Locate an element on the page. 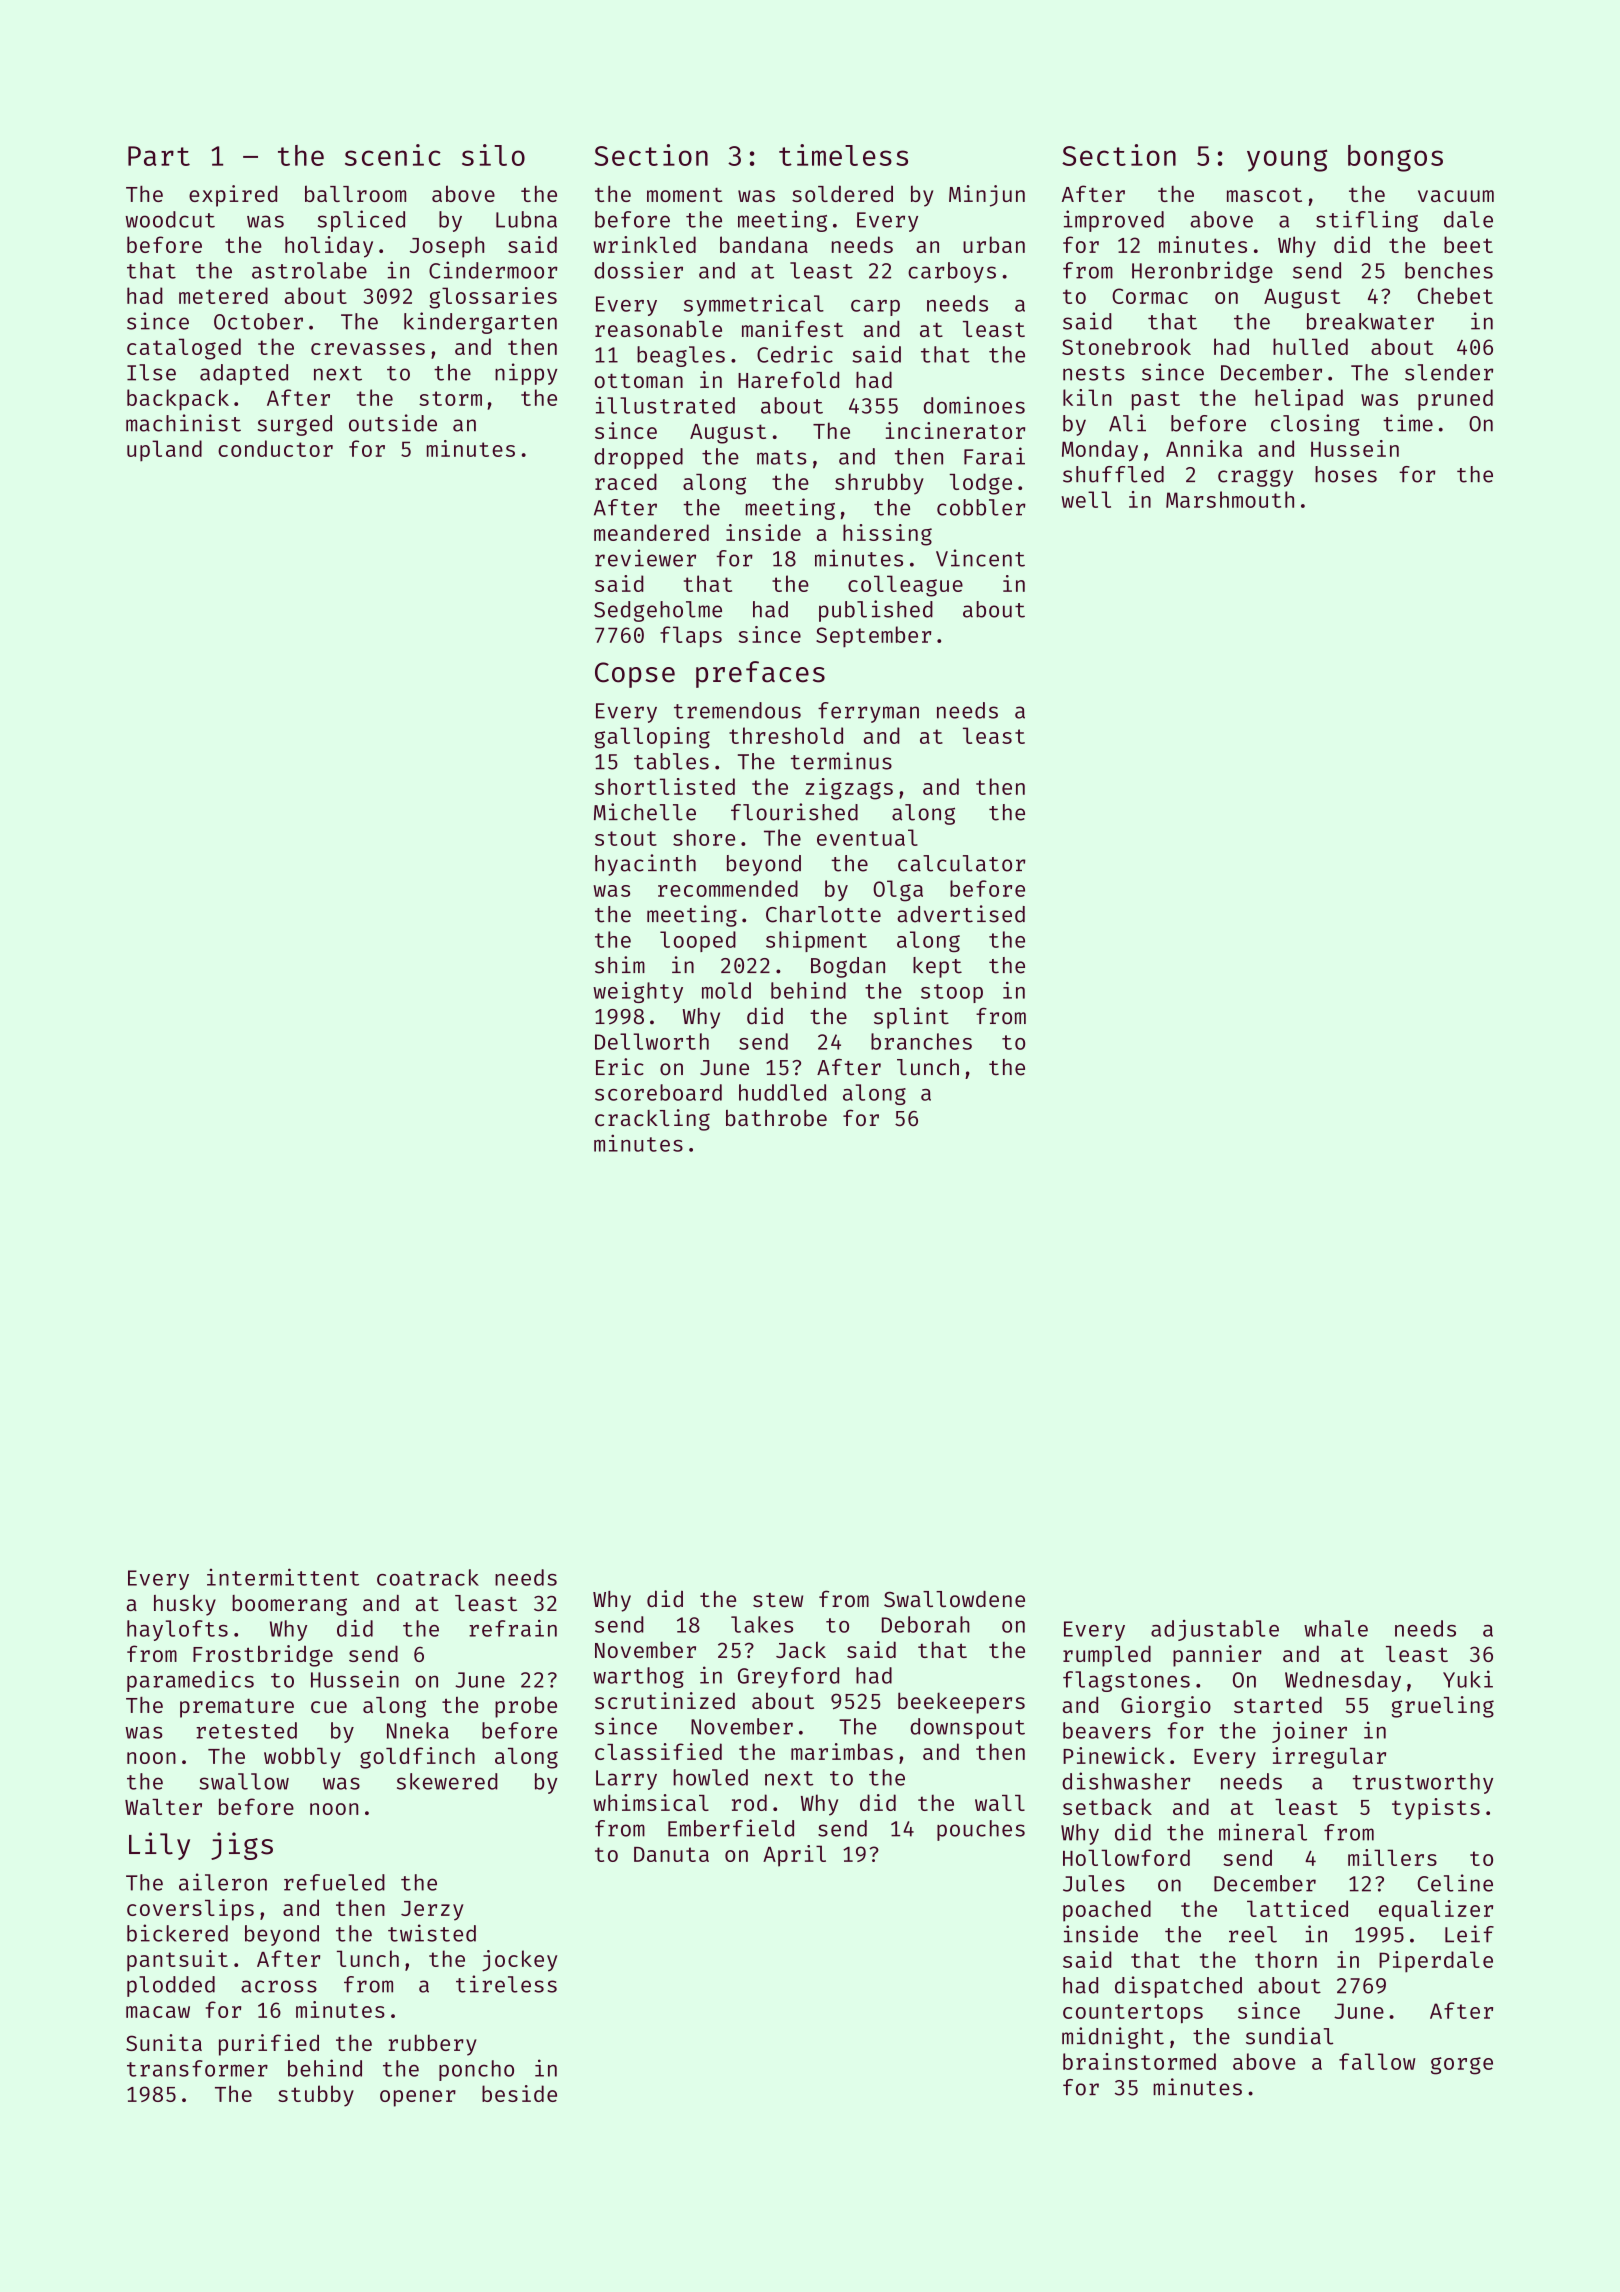  hoses is located at coordinates (1346, 474).
